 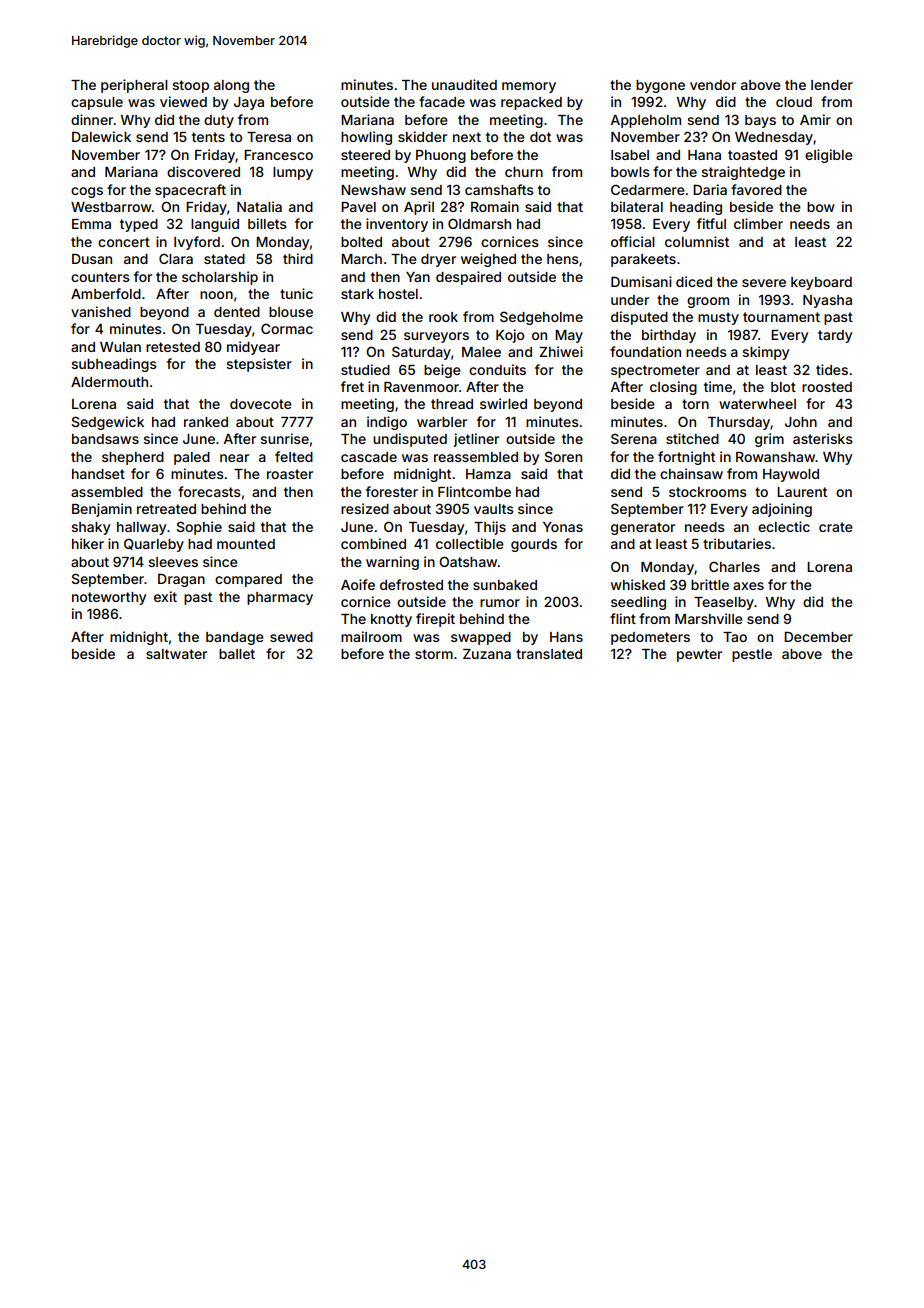 What do you see at coordinates (442, 101) in the screenshot?
I see `facade` at bounding box center [442, 101].
